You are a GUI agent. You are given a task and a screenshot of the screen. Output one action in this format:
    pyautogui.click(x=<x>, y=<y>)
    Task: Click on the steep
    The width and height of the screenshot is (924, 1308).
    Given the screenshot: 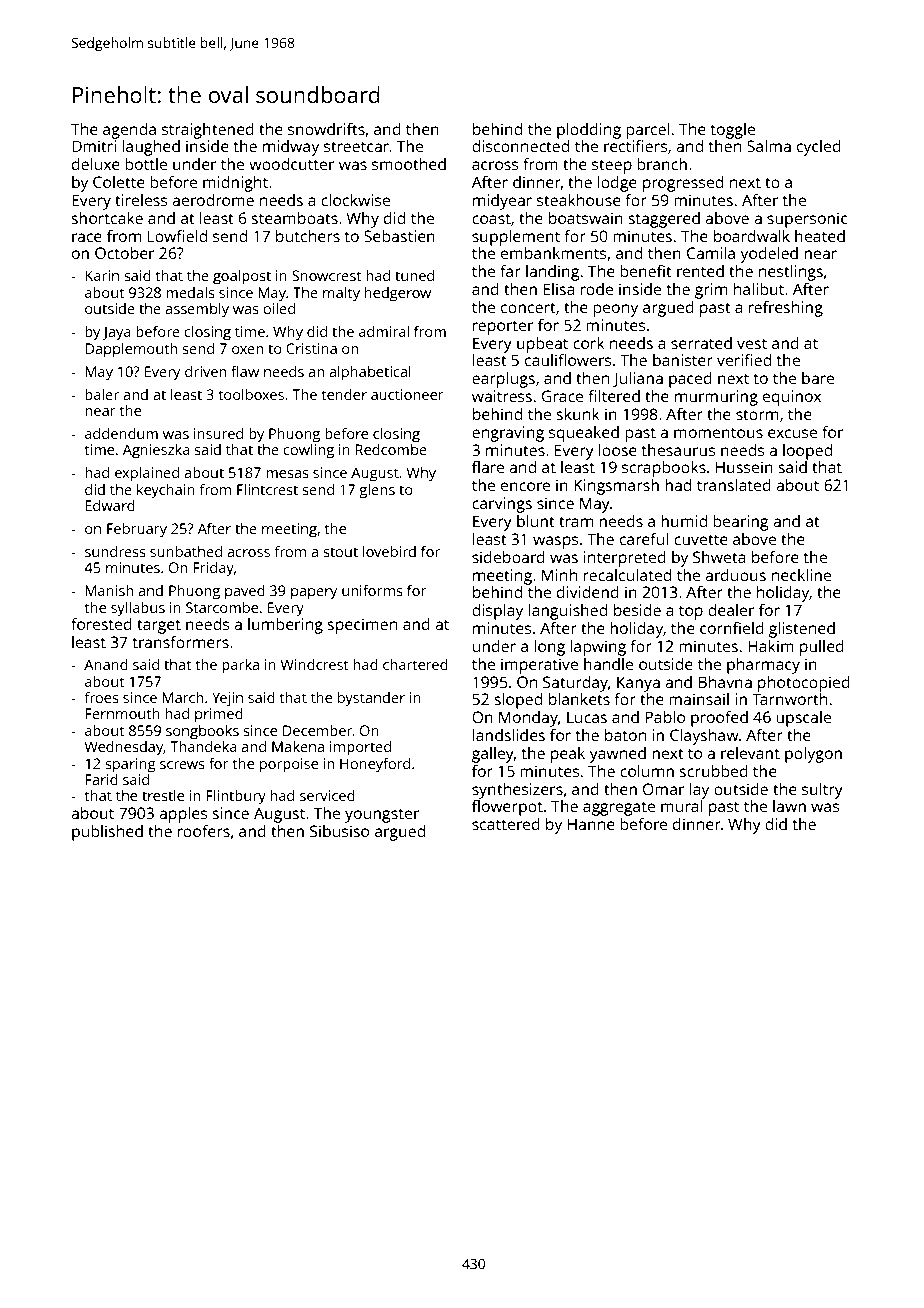 What is the action you would take?
    pyautogui.click(x=612, y=166)
